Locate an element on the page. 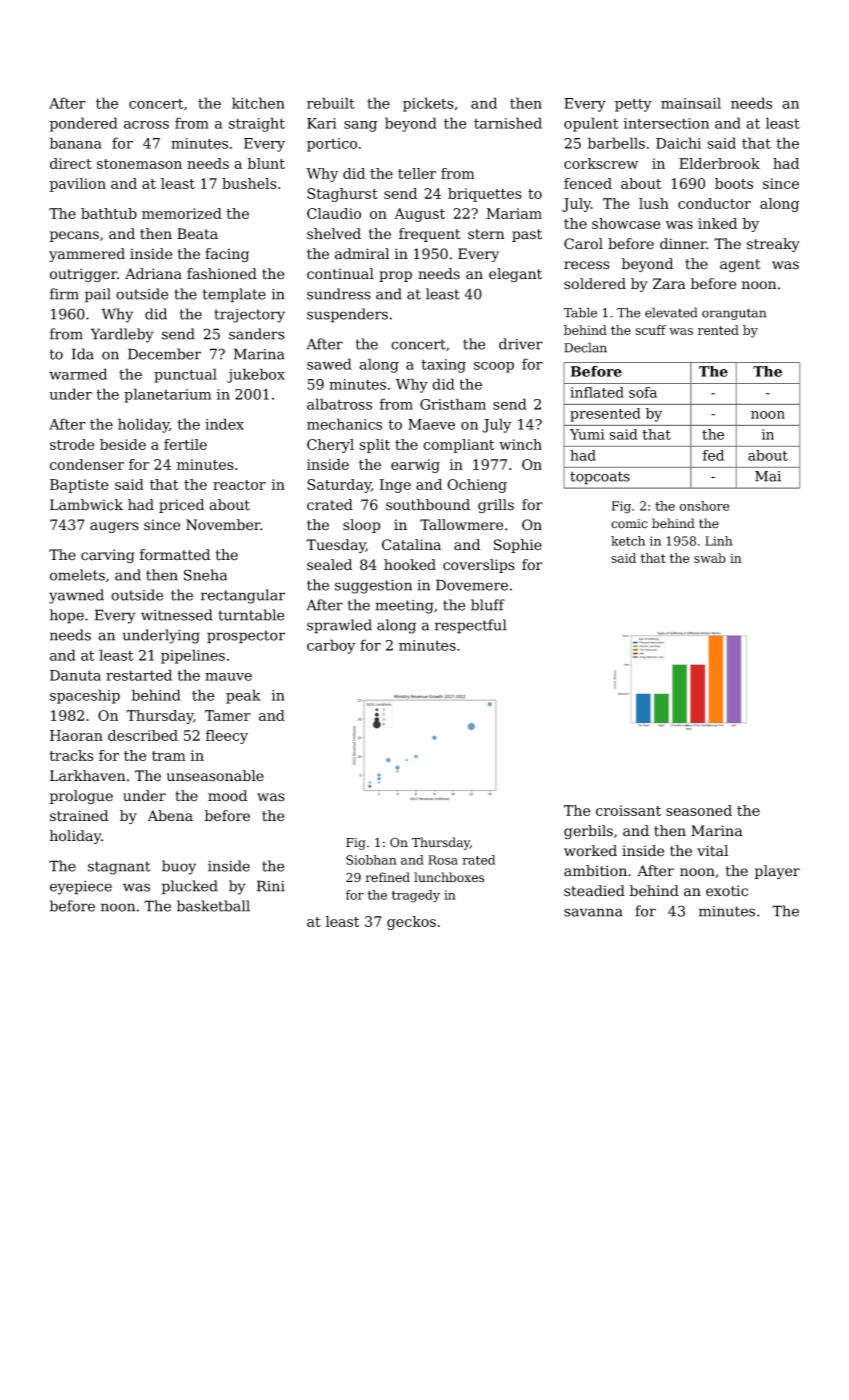 The height and width of the page is (1400, 849). Linh is located at coordinates (719, 541).
